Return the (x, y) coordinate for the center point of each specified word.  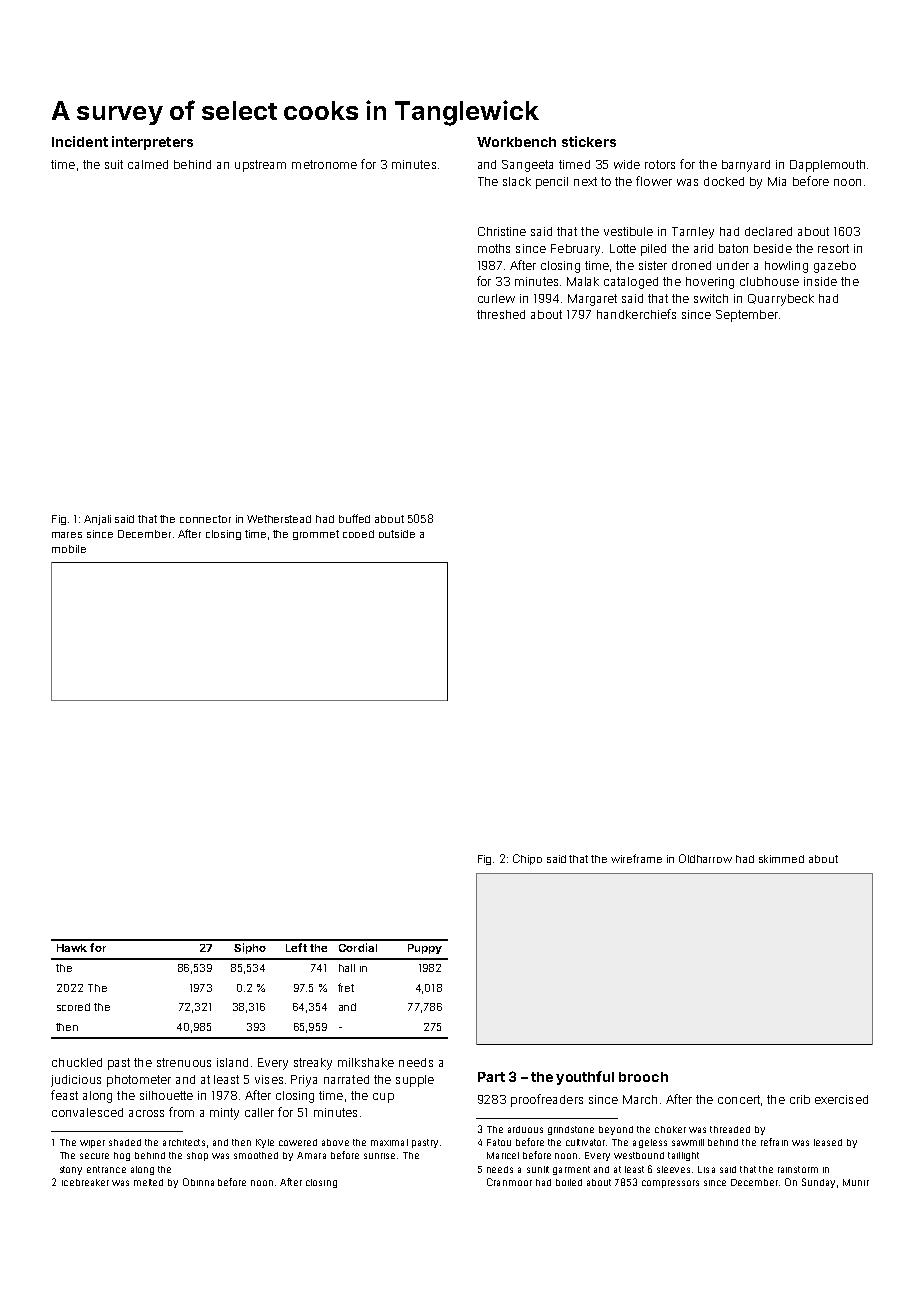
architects (184, 1142)
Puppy (425, 949)
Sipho (250, 948)
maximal (389, 1142)
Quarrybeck (781, 300)
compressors (670, 1184)
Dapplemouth (827, 166)
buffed (354, 518)
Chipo (527, 859)
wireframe (636, 858)
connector (205, 519)
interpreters (152, 143)
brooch (643, 1077)
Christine (502, 231)
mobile (69, 549)
